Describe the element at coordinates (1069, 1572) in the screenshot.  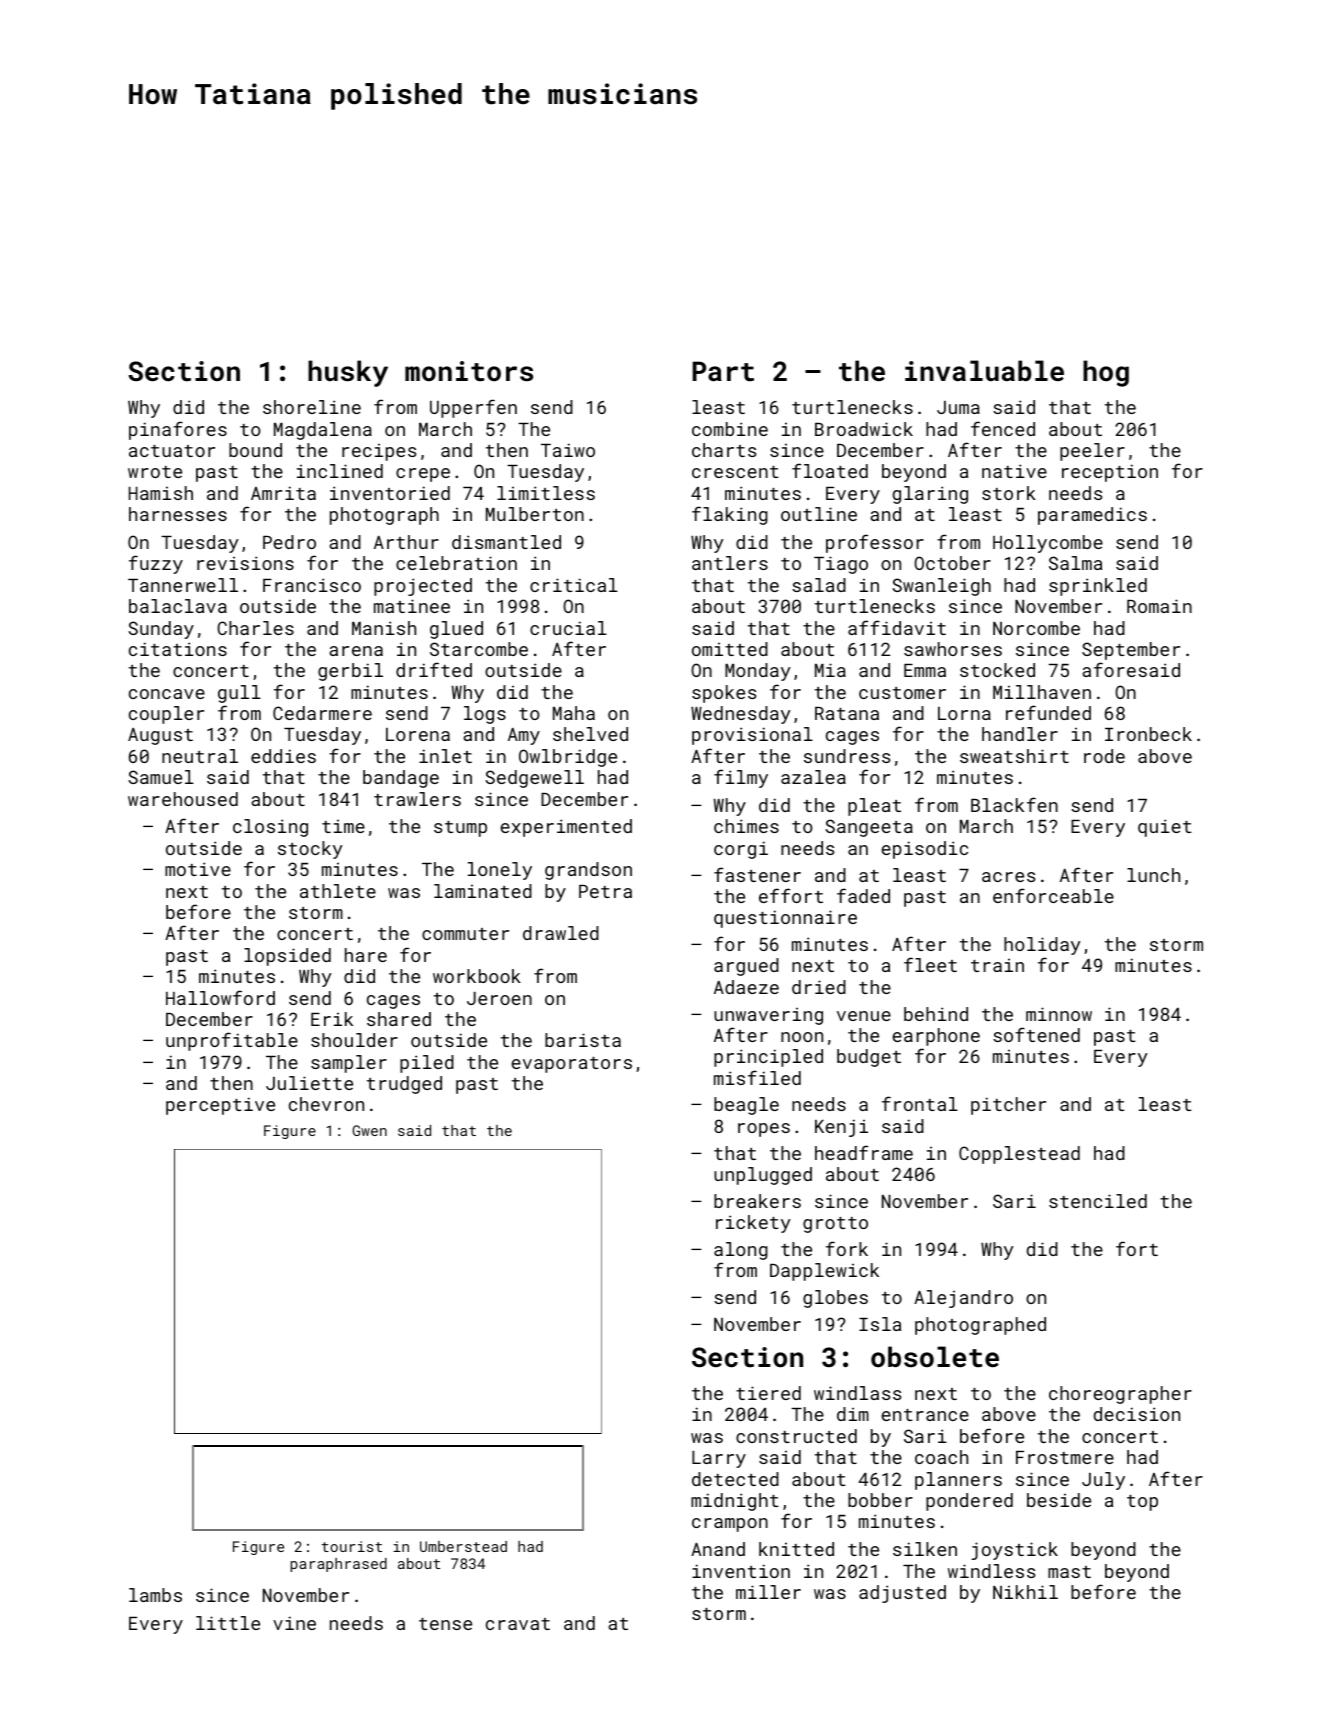
I see `mast` at that location.
